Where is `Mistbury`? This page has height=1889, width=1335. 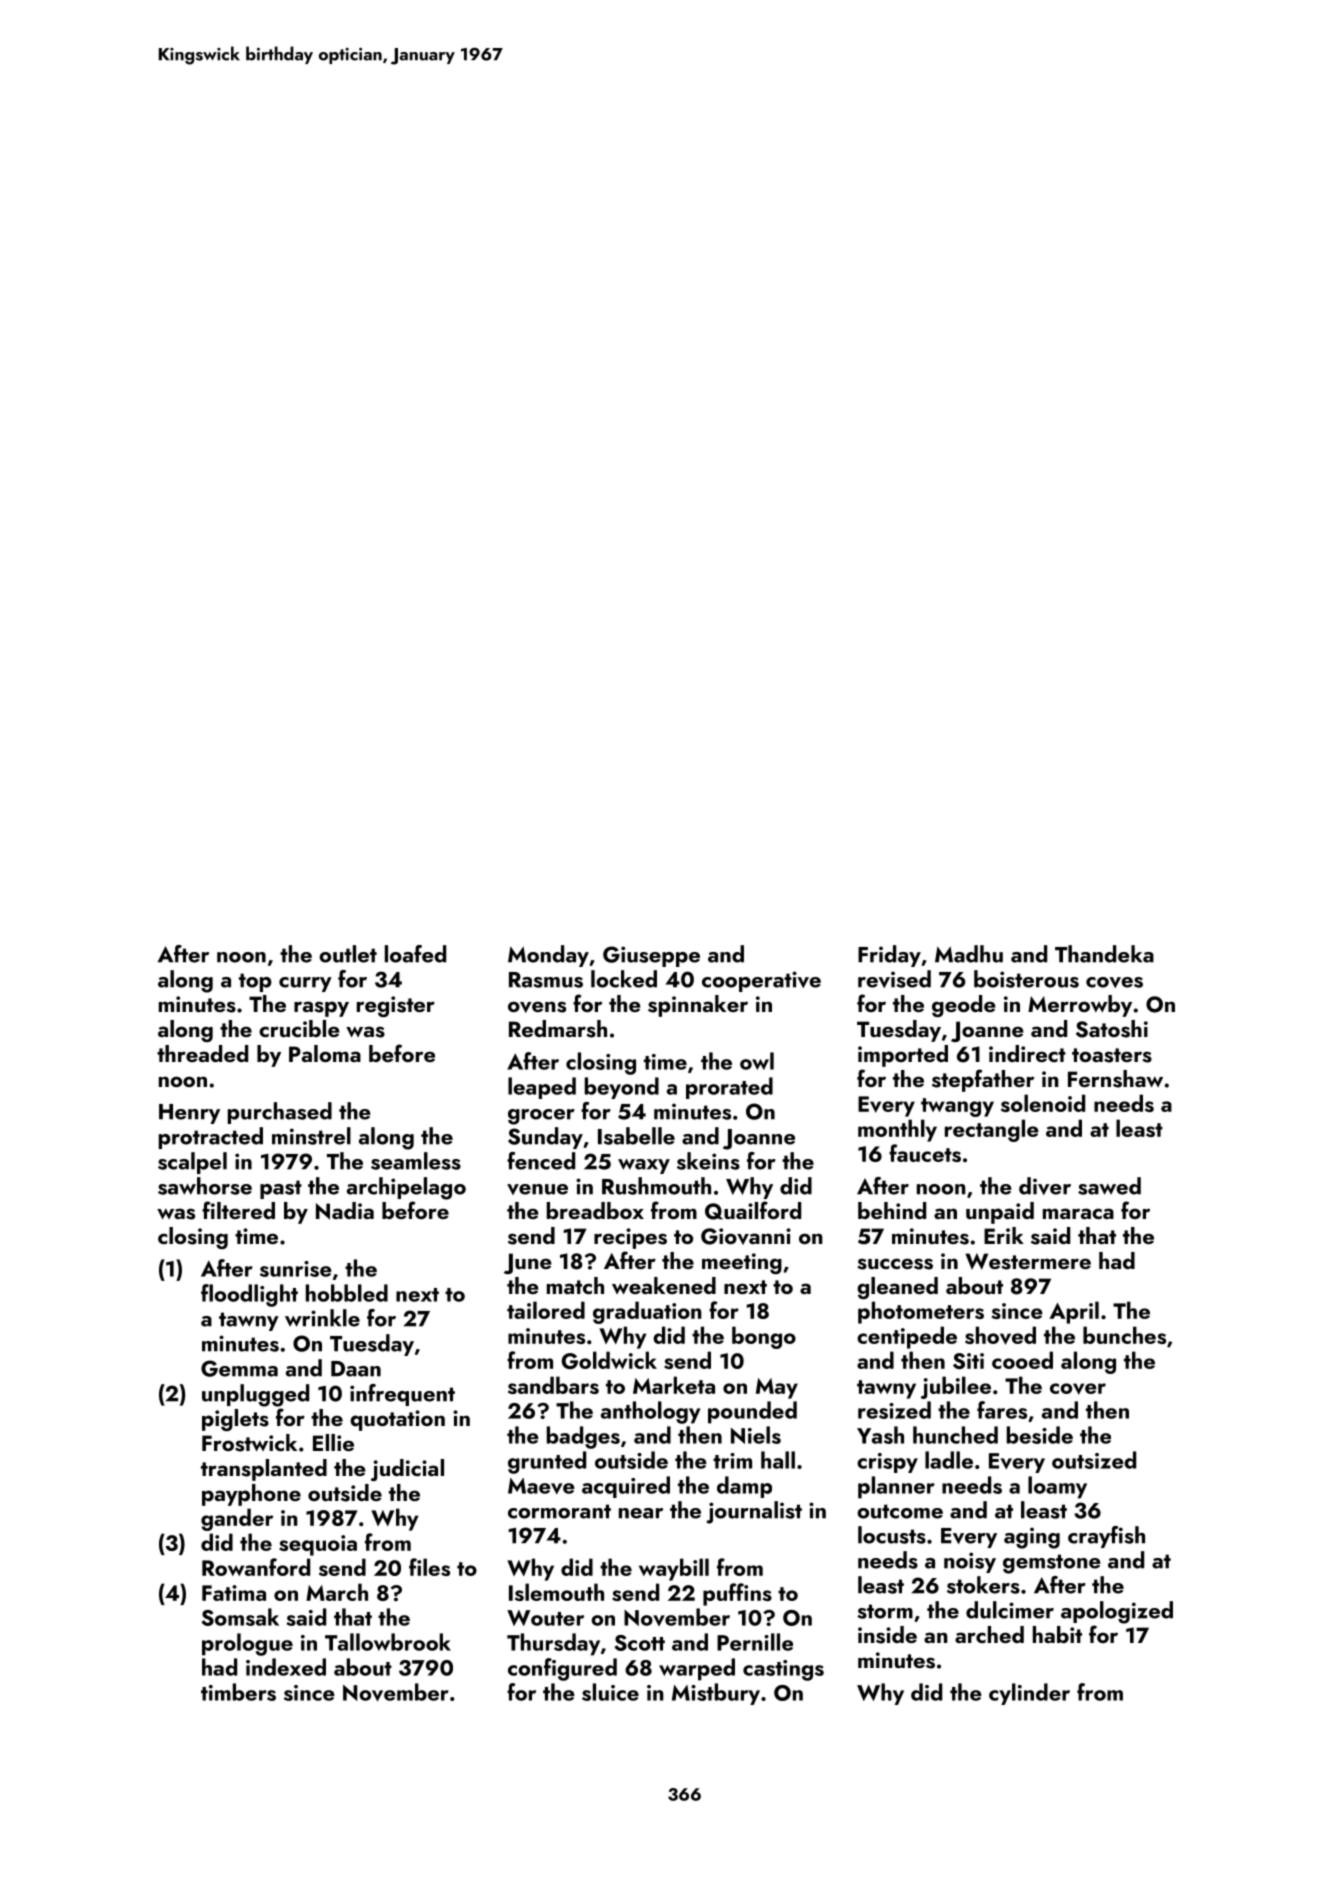 Mistbury is located at coordinates (716, 1694).
